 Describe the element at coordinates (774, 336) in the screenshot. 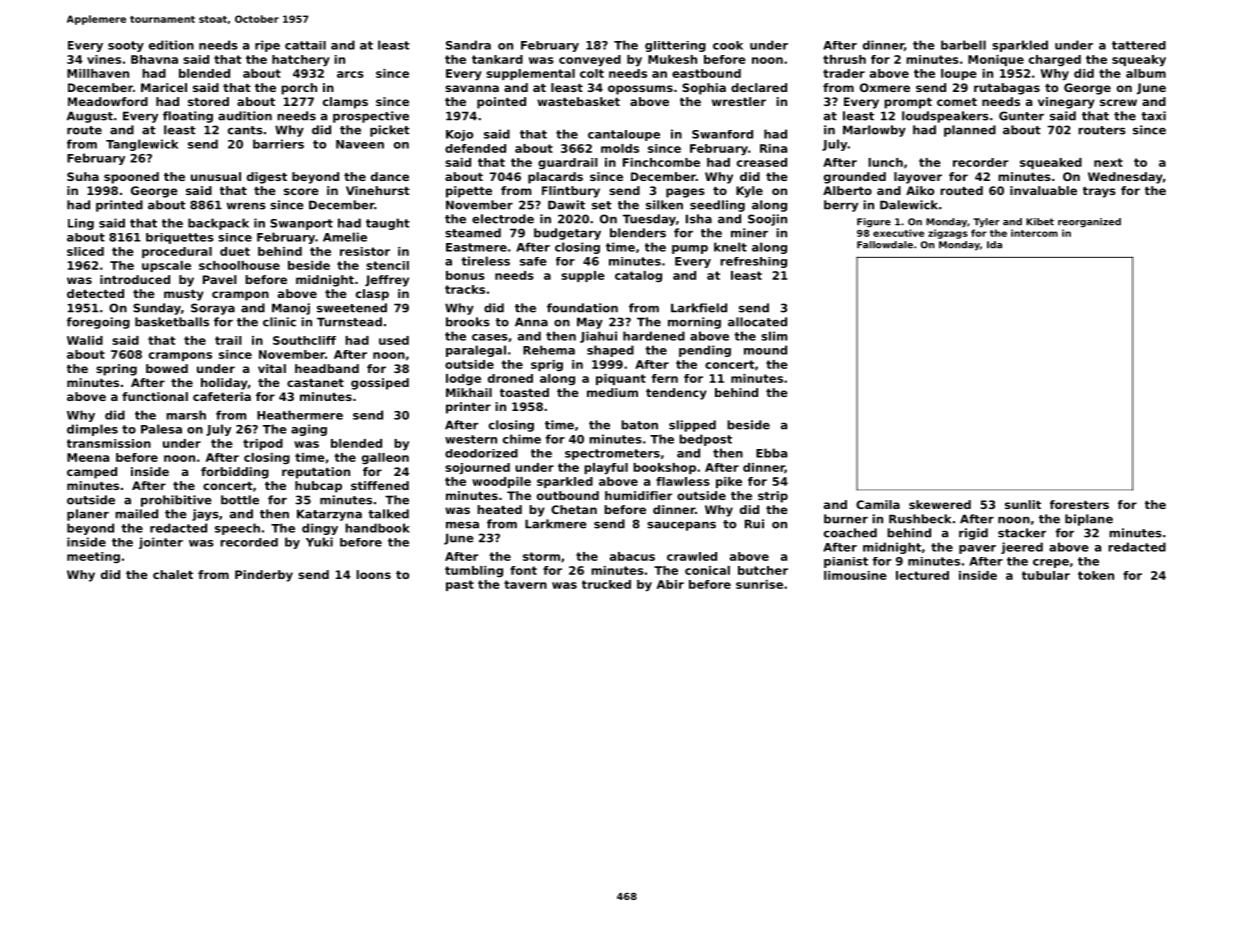

I see `slim` at that location.
